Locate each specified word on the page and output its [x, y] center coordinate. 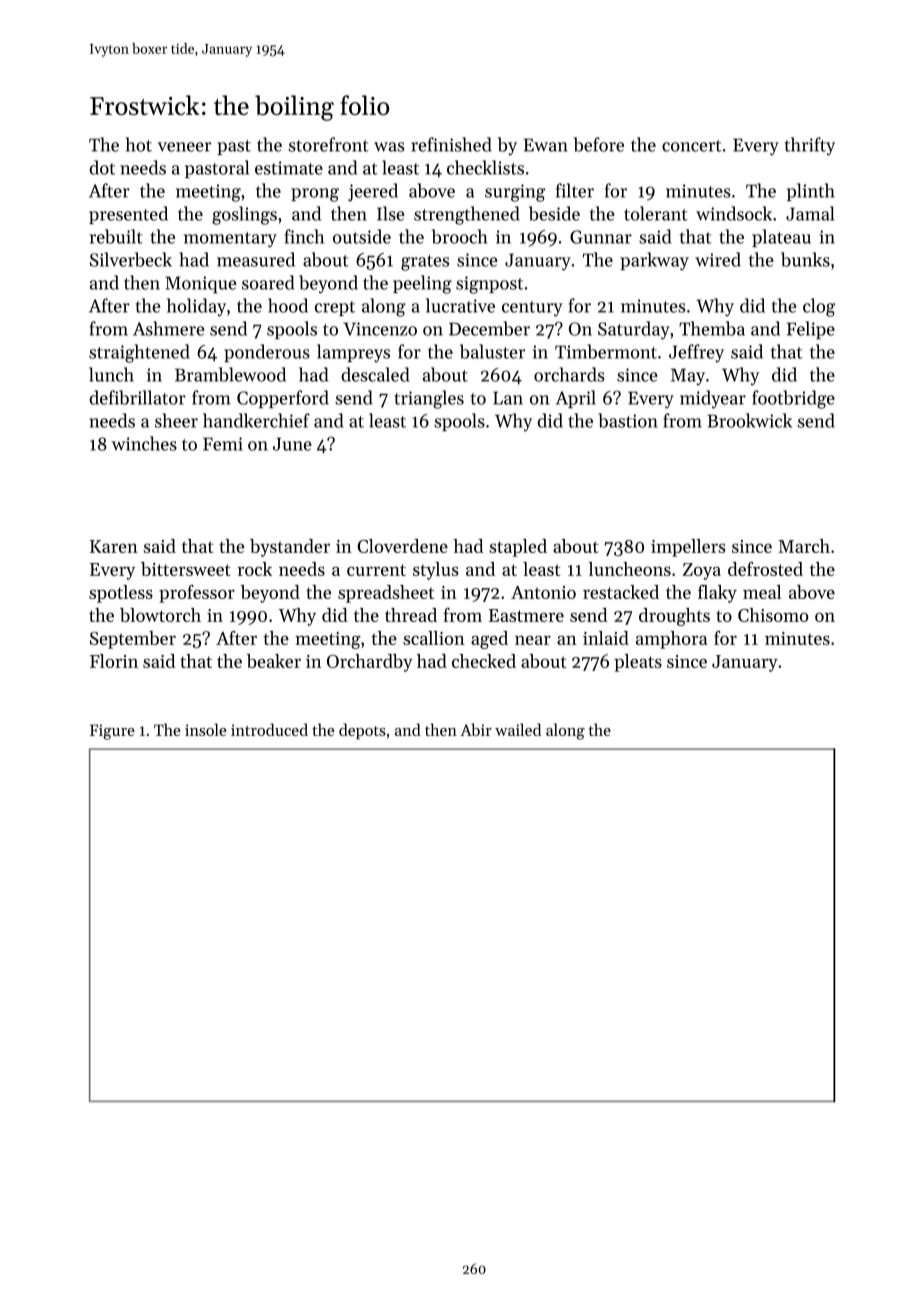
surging [515, 193]
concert [692, 146]
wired [718, 259]
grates [425, 263]
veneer [185, 147]
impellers [688, 548]
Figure [112, 732]
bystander [290, 548]
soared [268, 282]
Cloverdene [402, 546]
